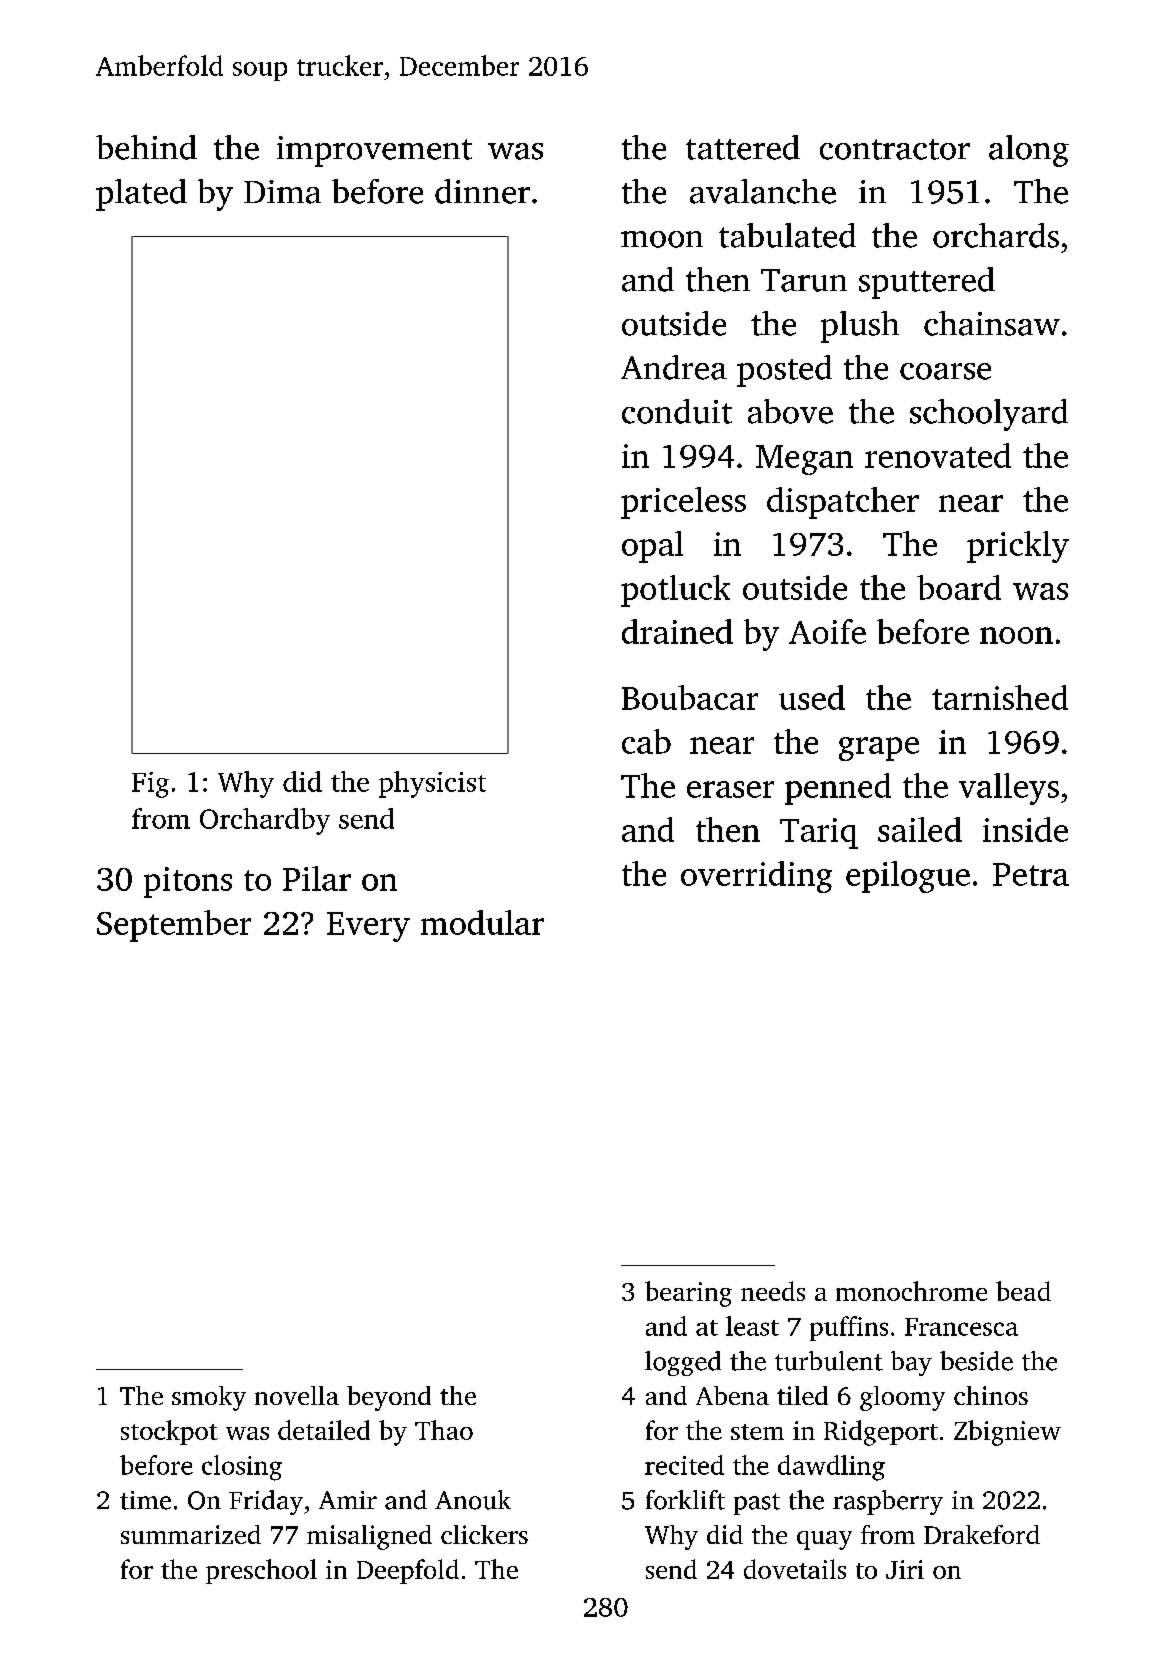 The width and height of the screenshot is (1165, 1654). What do you see at coordinates (976, 1361) in the screenshot?
I see `beside` at bounding box center [976, 1361].
